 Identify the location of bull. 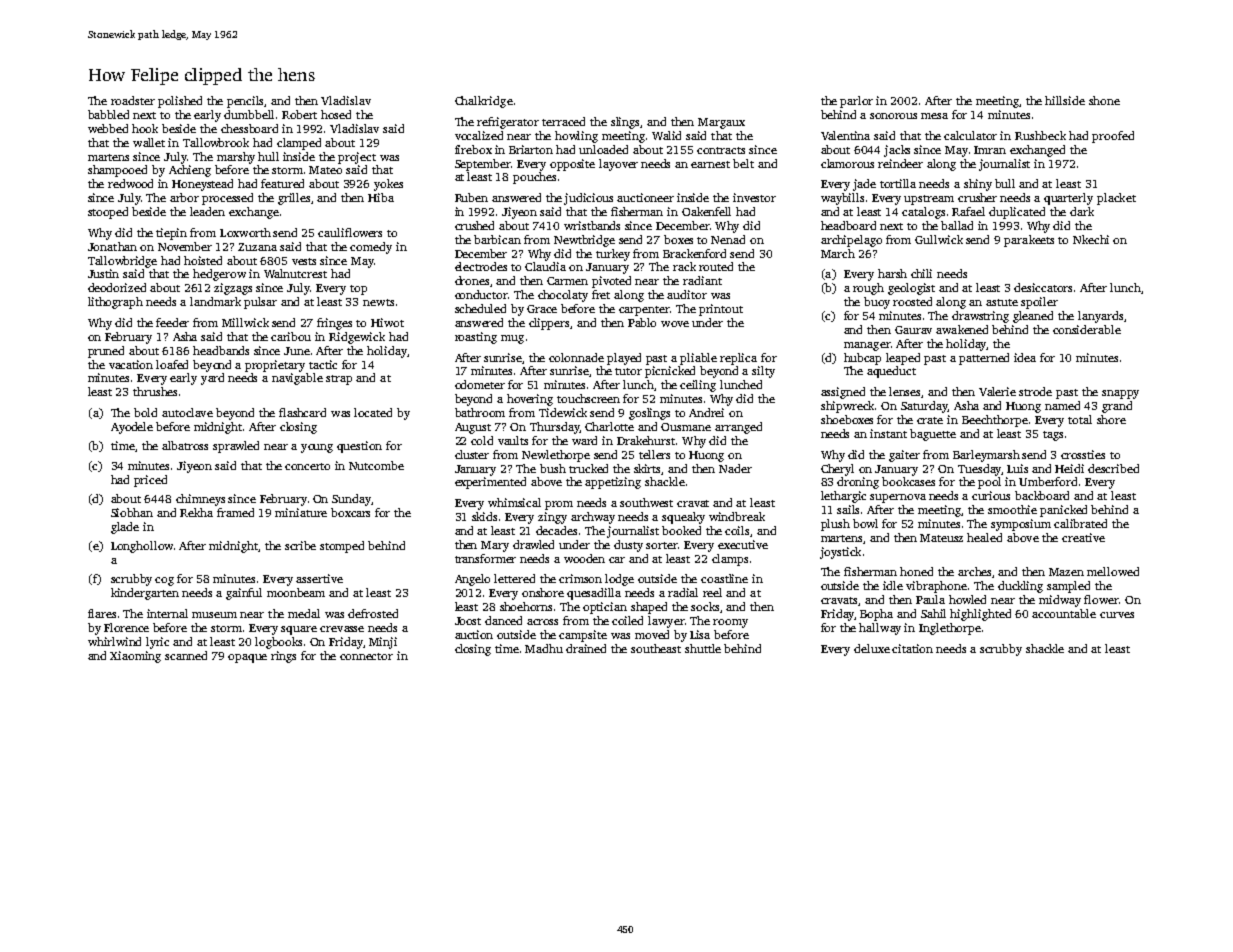
(1005, 183).
